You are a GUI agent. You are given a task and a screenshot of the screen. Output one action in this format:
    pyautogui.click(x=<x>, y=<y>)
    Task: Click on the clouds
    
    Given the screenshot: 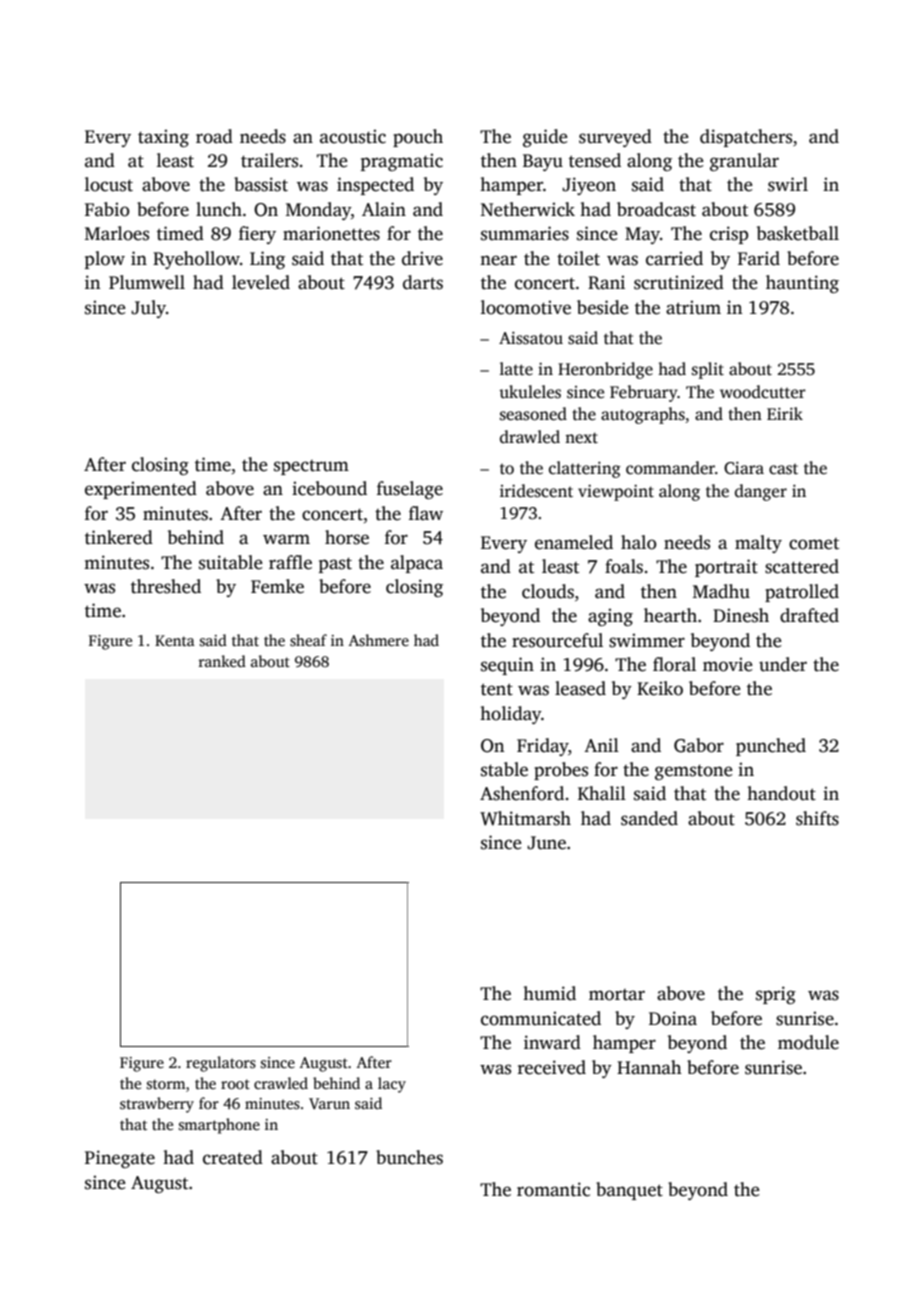 What is the action you would take?
    pyautogui.click(x=548, y=591)
